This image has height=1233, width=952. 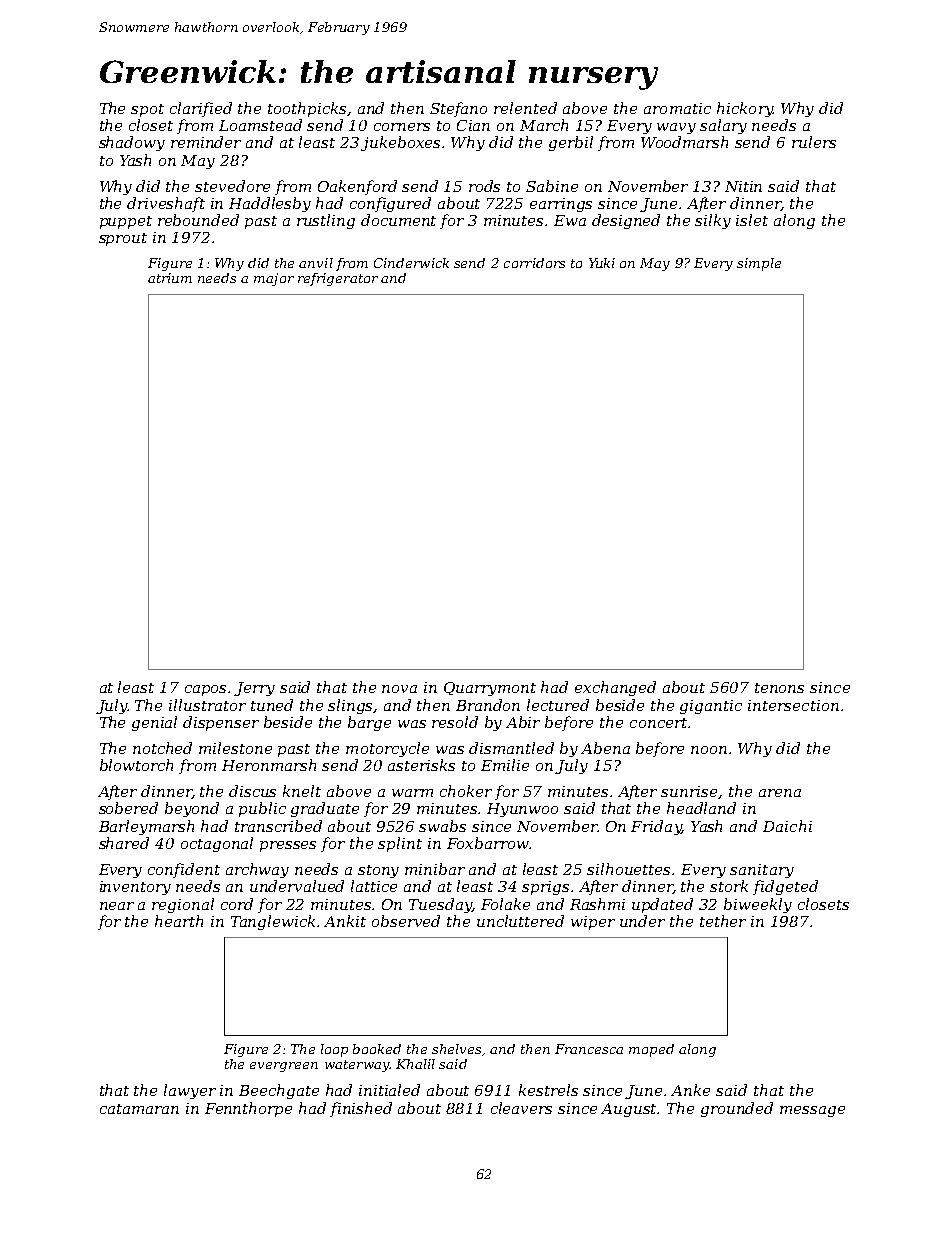 I want to click on cleavers, so click(x=521, y=1108).
